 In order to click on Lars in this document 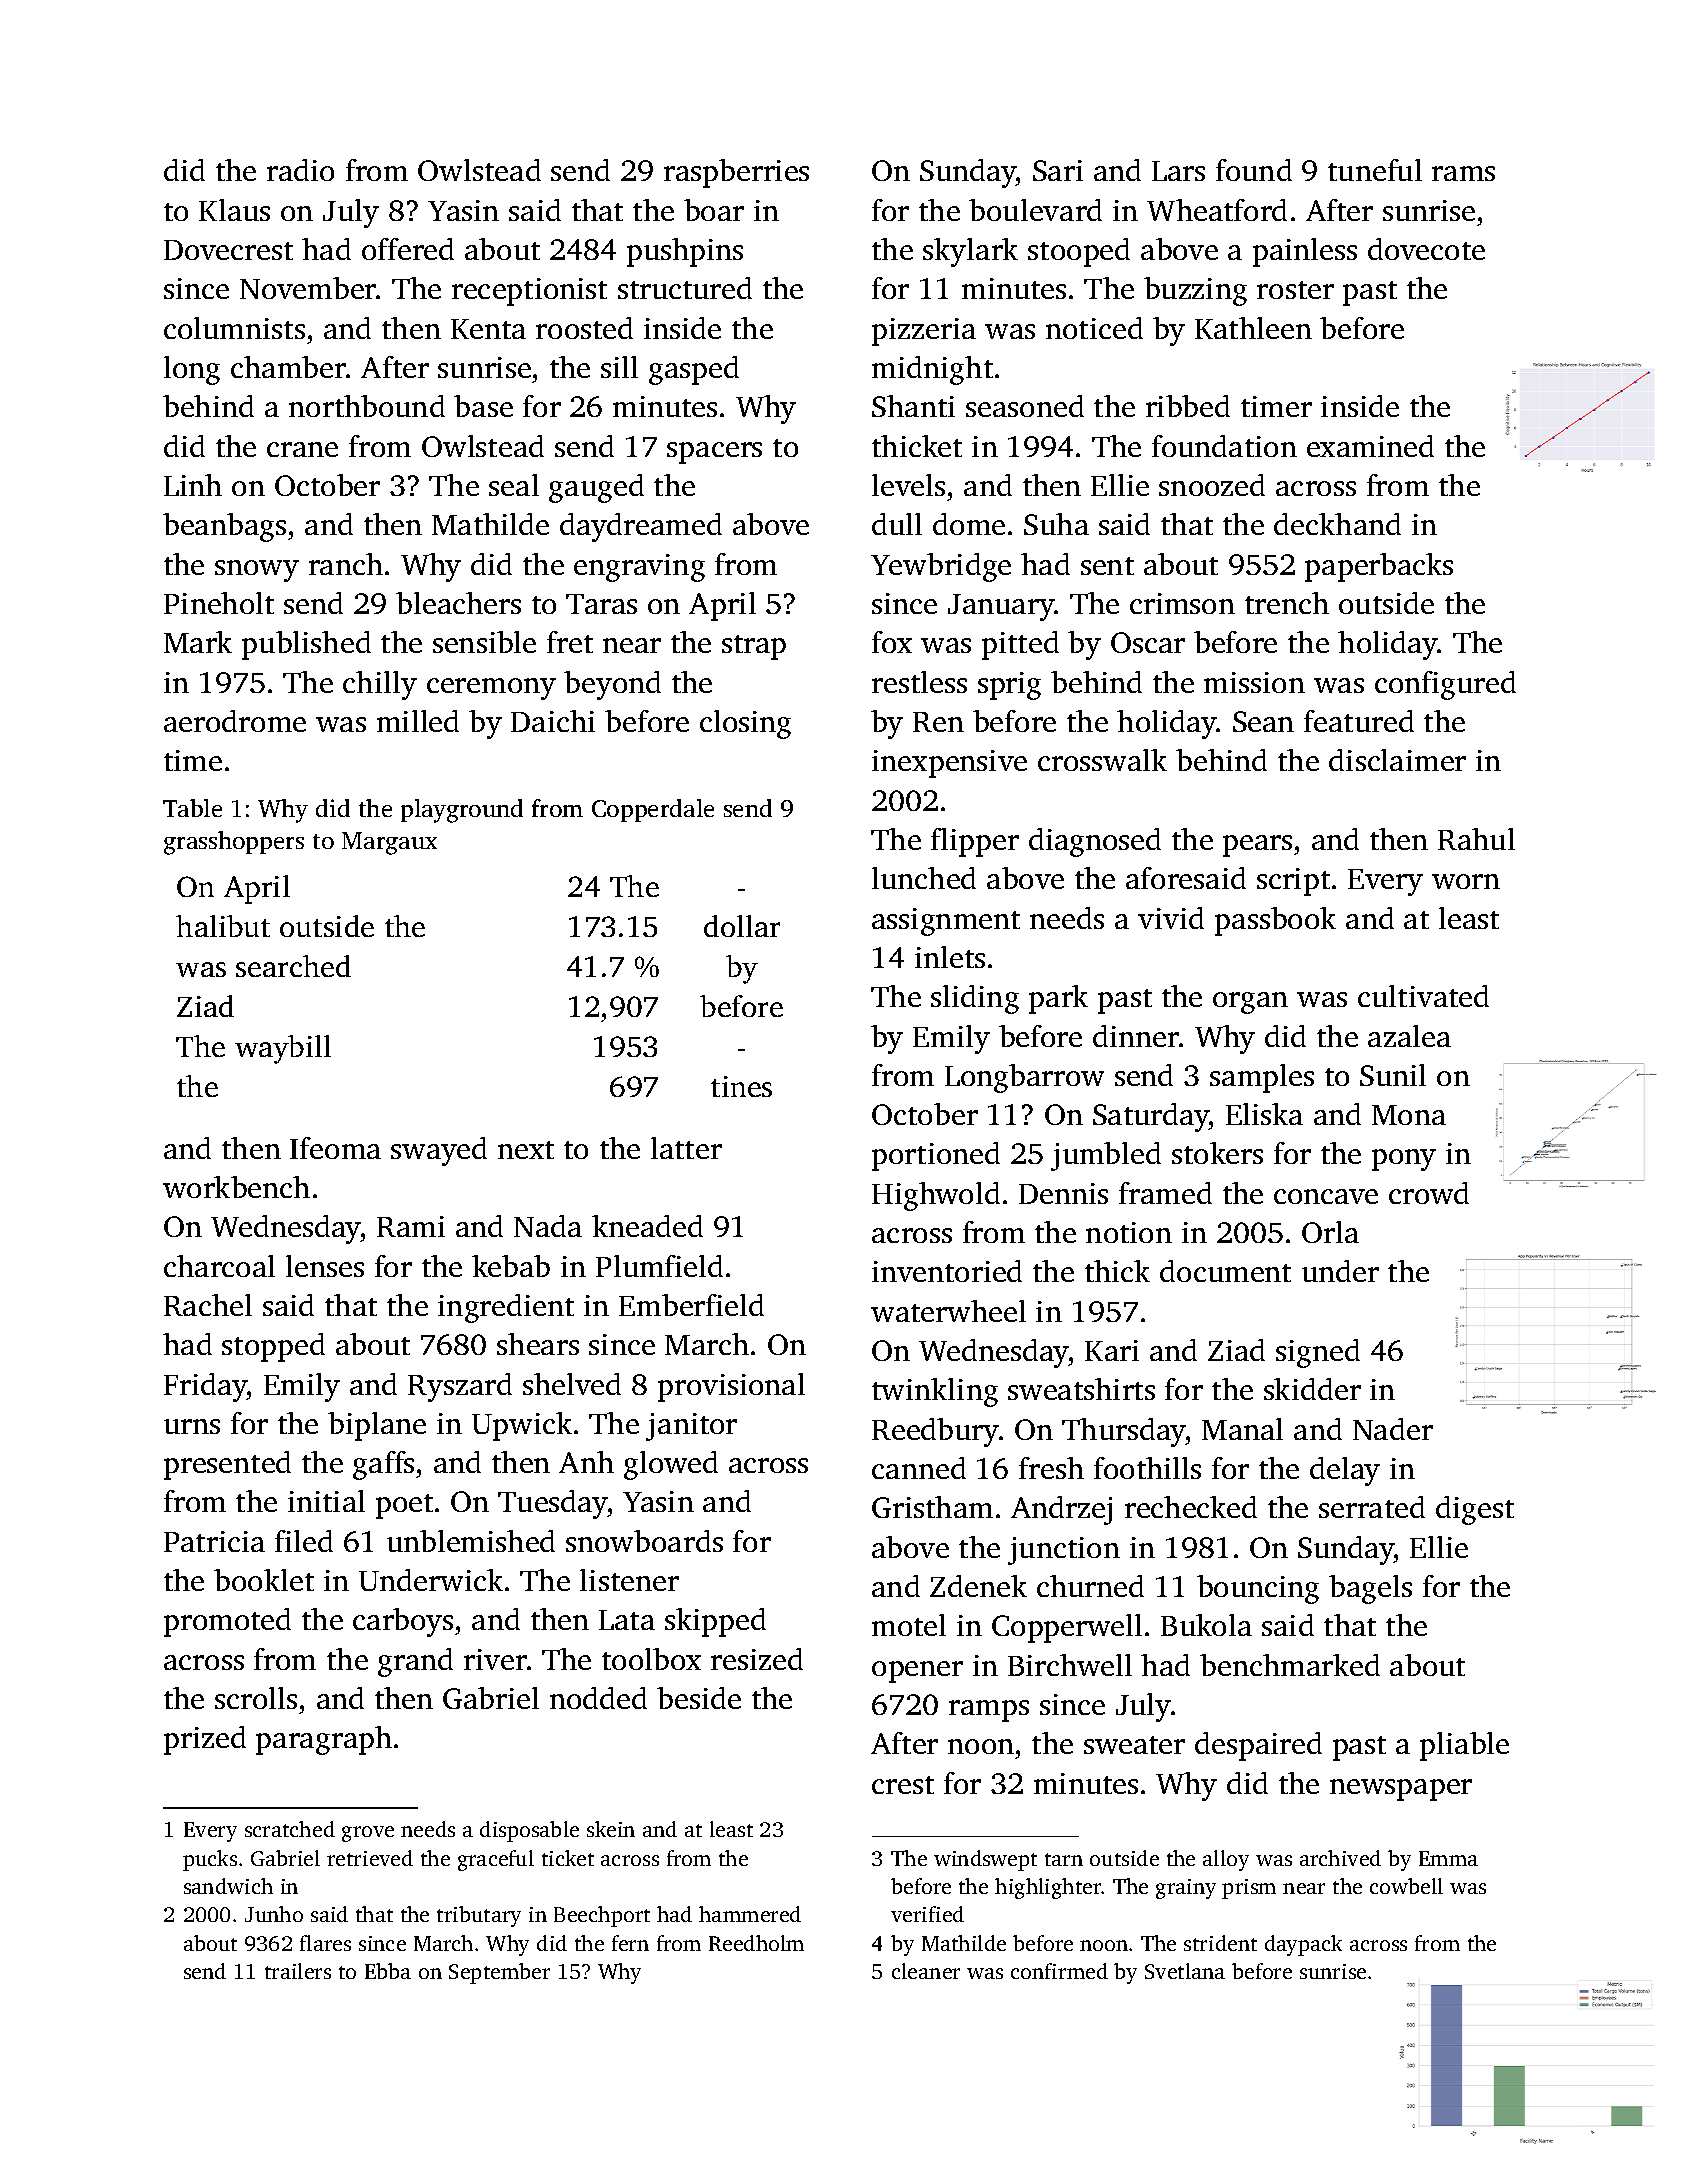, I will do `click(1178, 171)`.
